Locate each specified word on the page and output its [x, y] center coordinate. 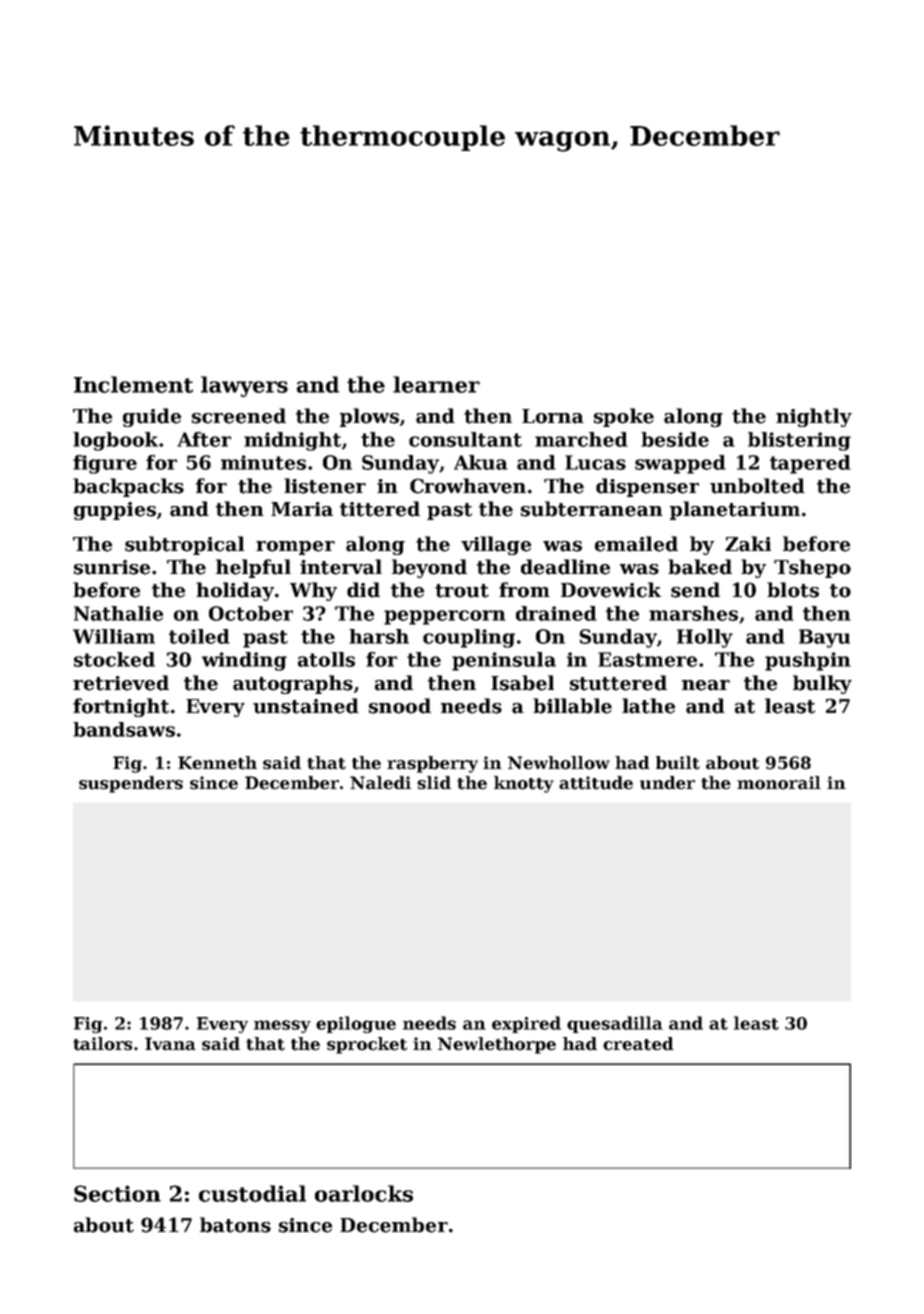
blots [793, 590]
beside [675, 439]
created [638, 1044]
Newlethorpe [497, 1045]
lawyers [244, 386]
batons [235, 1225]
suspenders [131, 784]
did [363, 590]
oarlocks [364, 1193]
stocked [114, 659]
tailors [102, 1044]
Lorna [553, 416]
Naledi [380, 783]
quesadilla [615, 1024]
